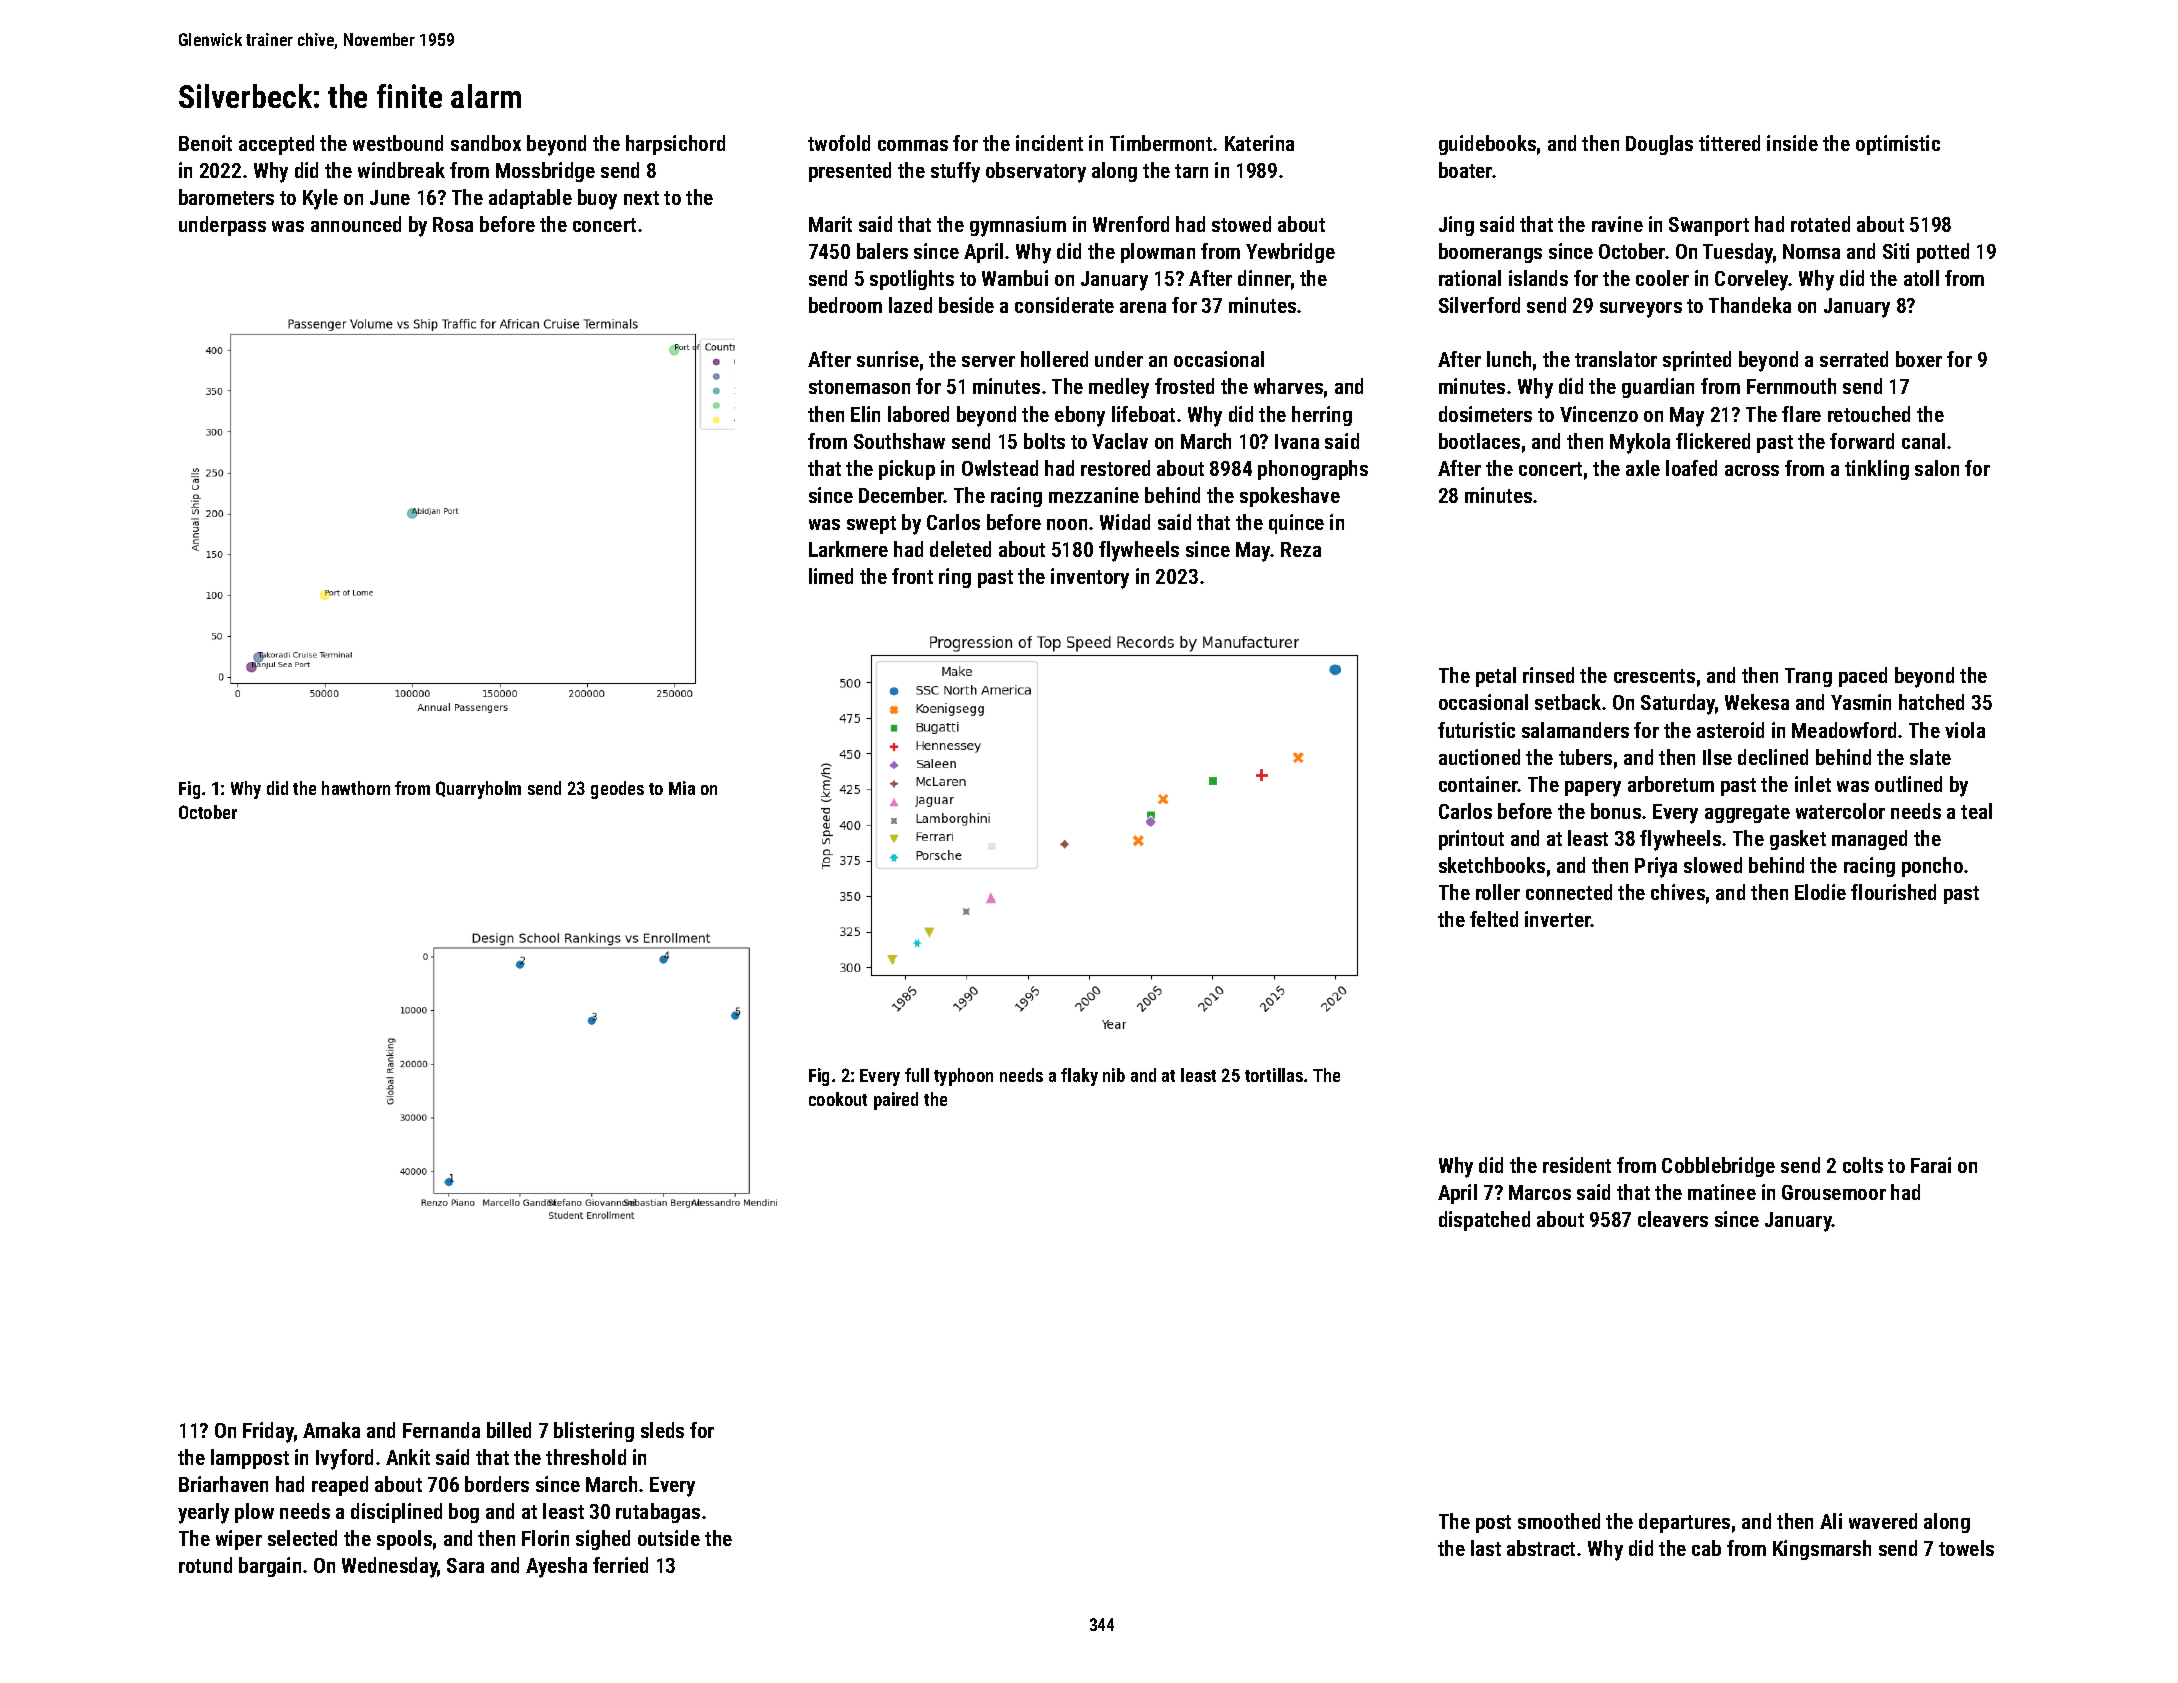 Image resolution: width=2178 pixels, height=1683 pixels. I want to click on Briarhaven, so click(223, 1484).
